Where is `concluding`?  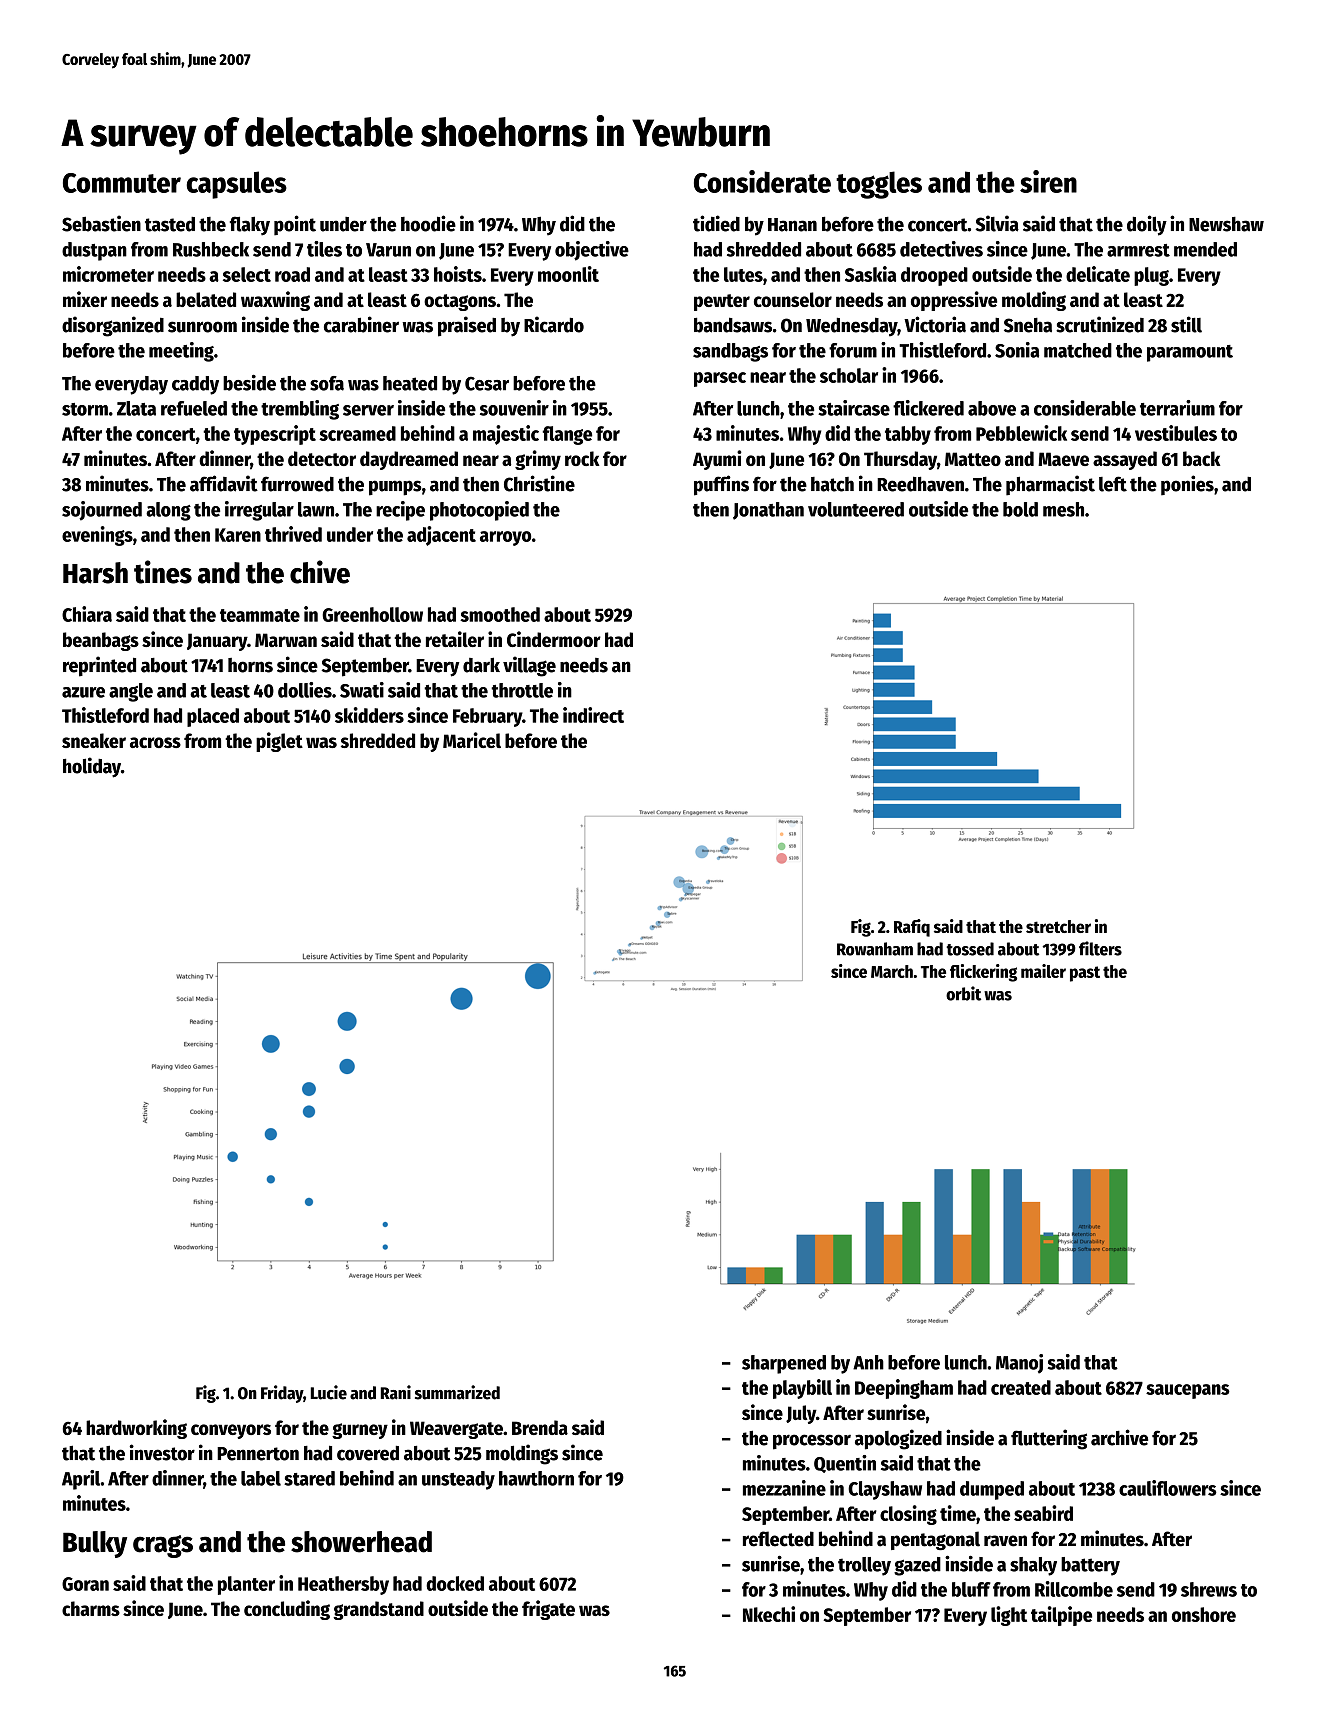 concluding is located at coordinates (287, 1610).
